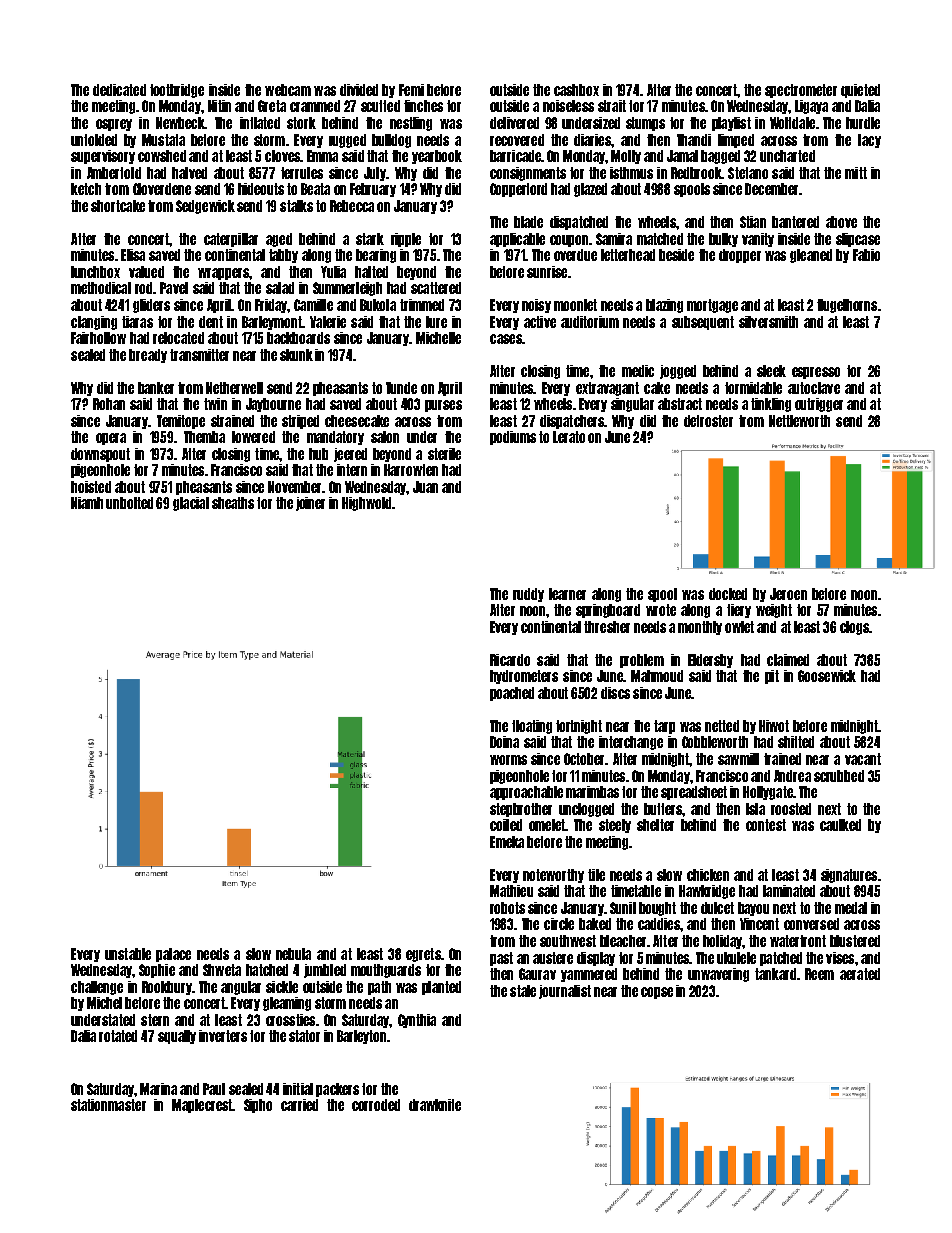  I want to click on Barleyton, so click(361, 1037).
